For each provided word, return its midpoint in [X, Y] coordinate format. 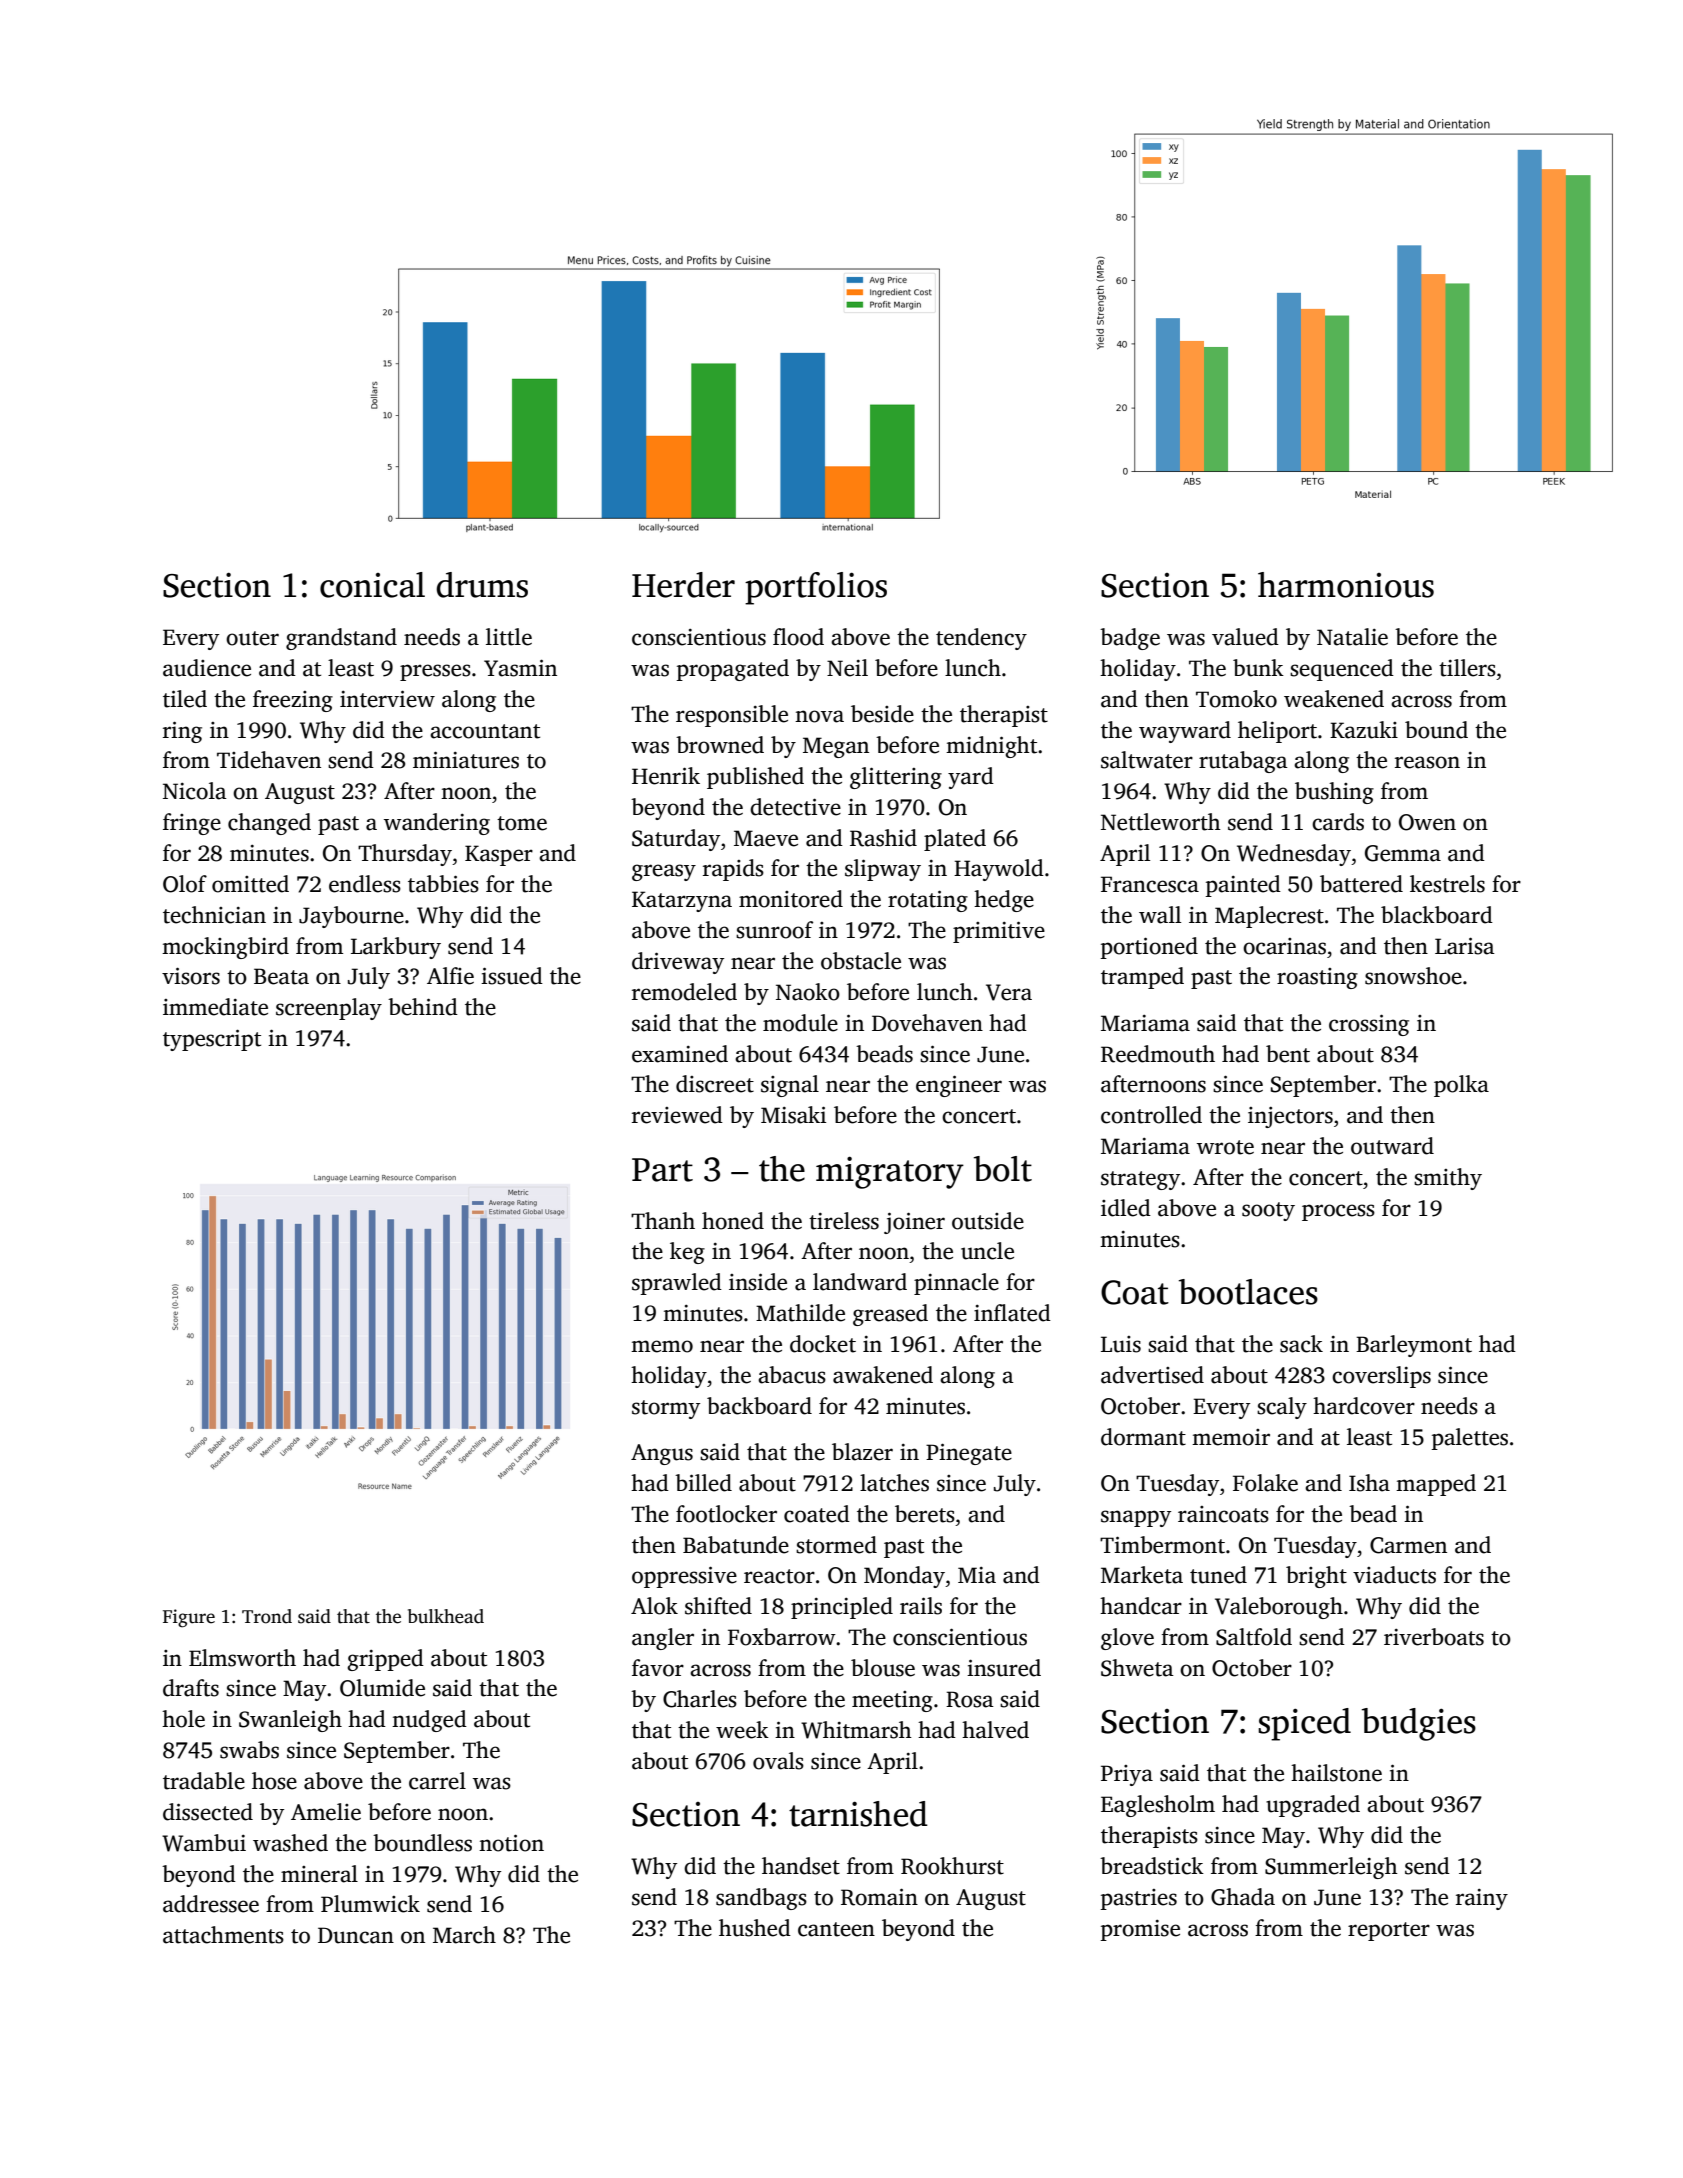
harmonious [1346, 585]
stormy [666, 1409]
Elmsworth [242, 1658]
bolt [1003, 1169]
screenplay [329, 1009]
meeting [892, 1701]
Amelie [326, 1812]
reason [1427, 762]
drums [482, 585]
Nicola [195, 791]
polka [1461, 1086]
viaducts [1394, 1575]
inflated [1012, 1313]
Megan [836, 747]
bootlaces [1248, 1292]
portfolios [816, 588]
